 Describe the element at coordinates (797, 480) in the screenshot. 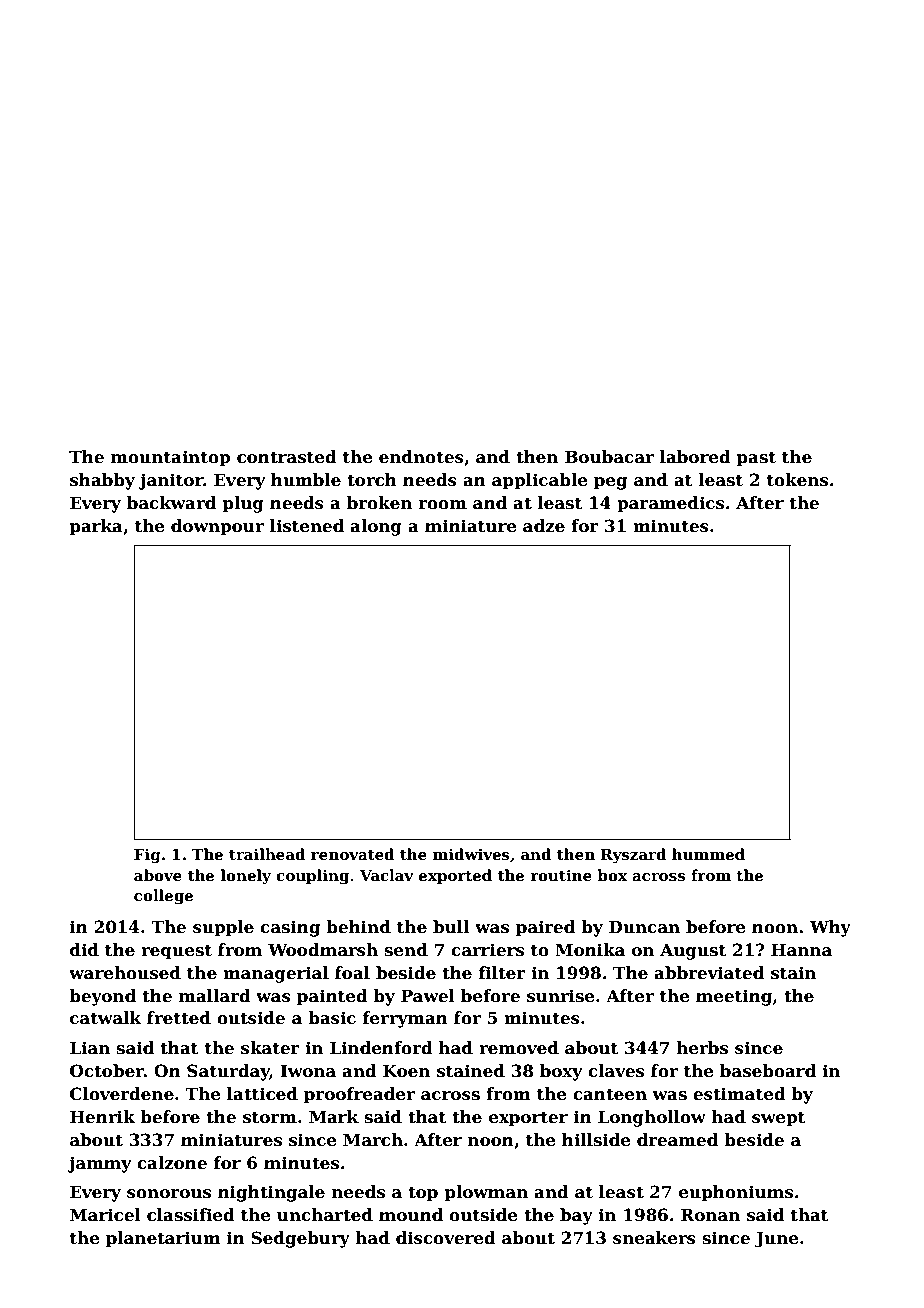

I see `tokens` at that location.
